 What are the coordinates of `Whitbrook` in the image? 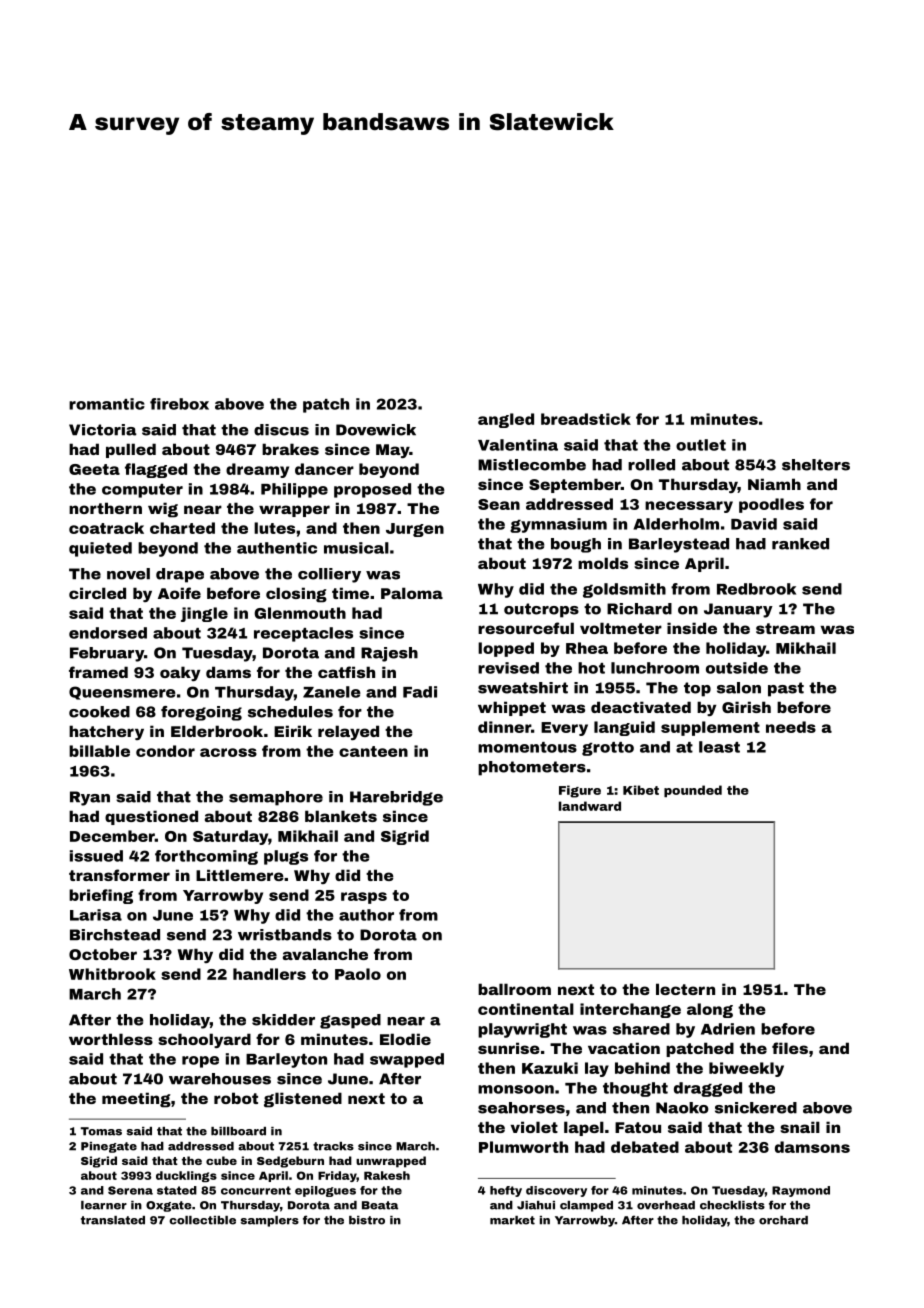 It's located at (112, 974).
